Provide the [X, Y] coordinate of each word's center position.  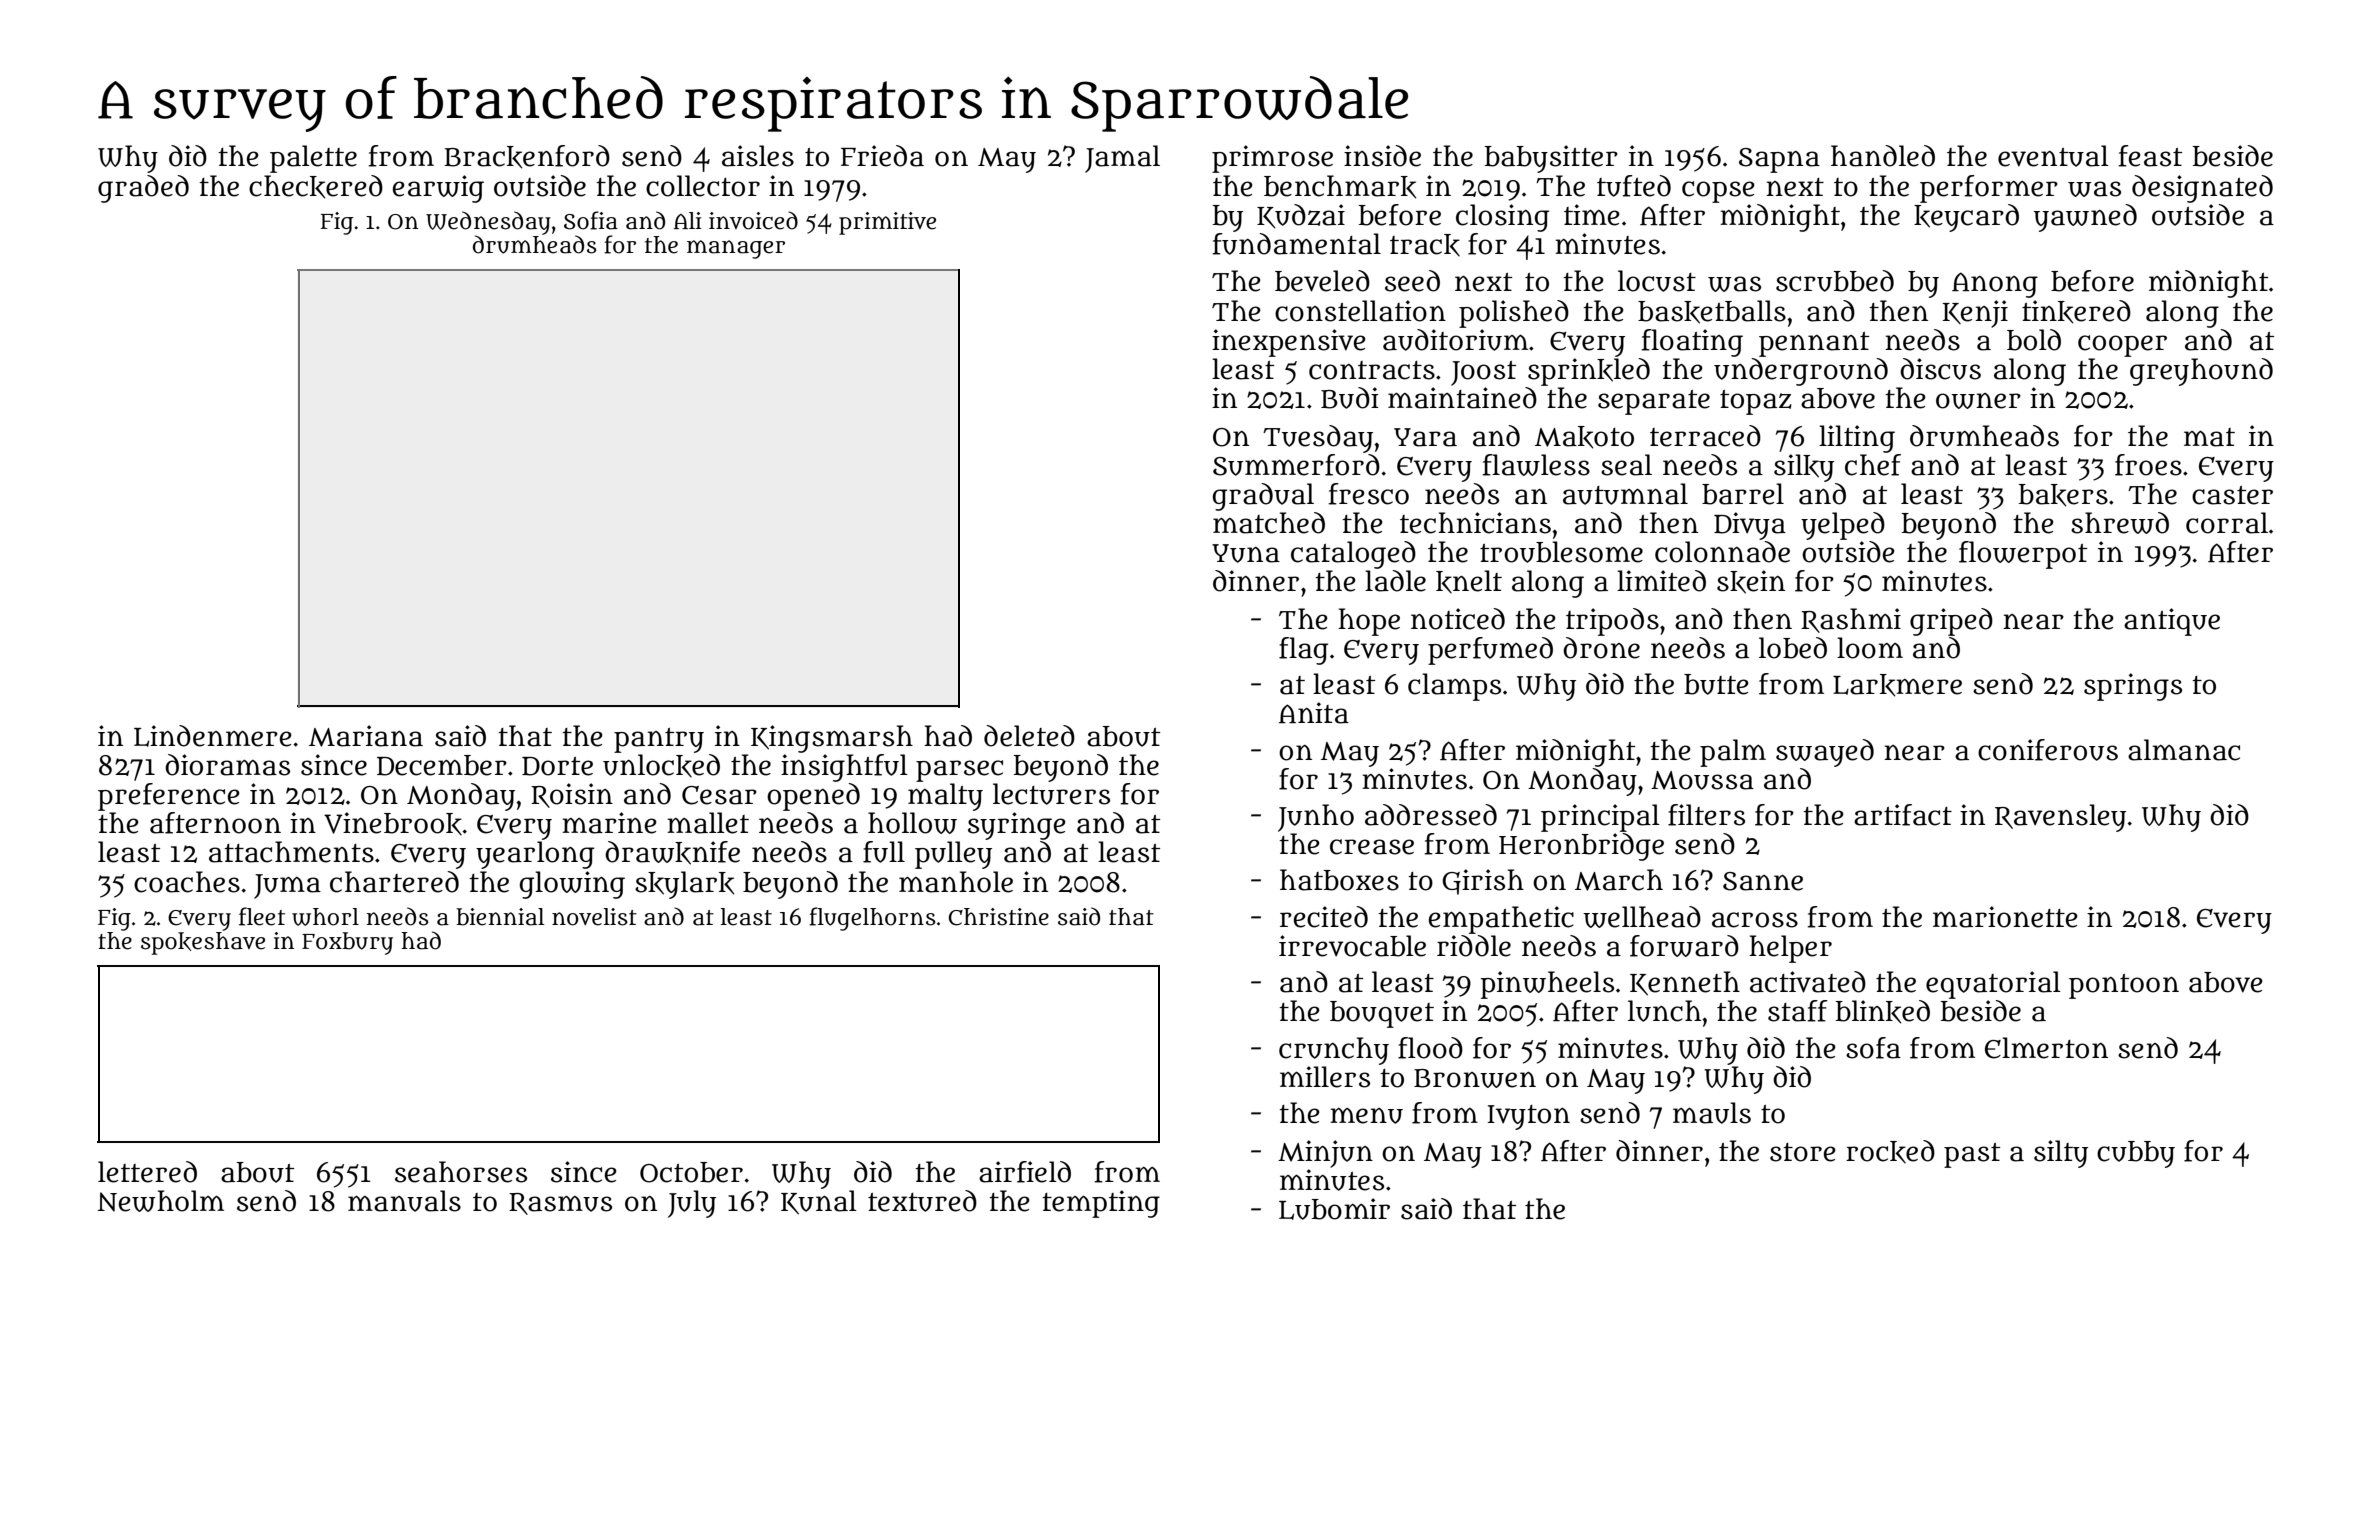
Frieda [882, 156]
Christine [999, 917]
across [1755, 920]
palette [313, 159]
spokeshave [203, 943]
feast [2150, 156]
